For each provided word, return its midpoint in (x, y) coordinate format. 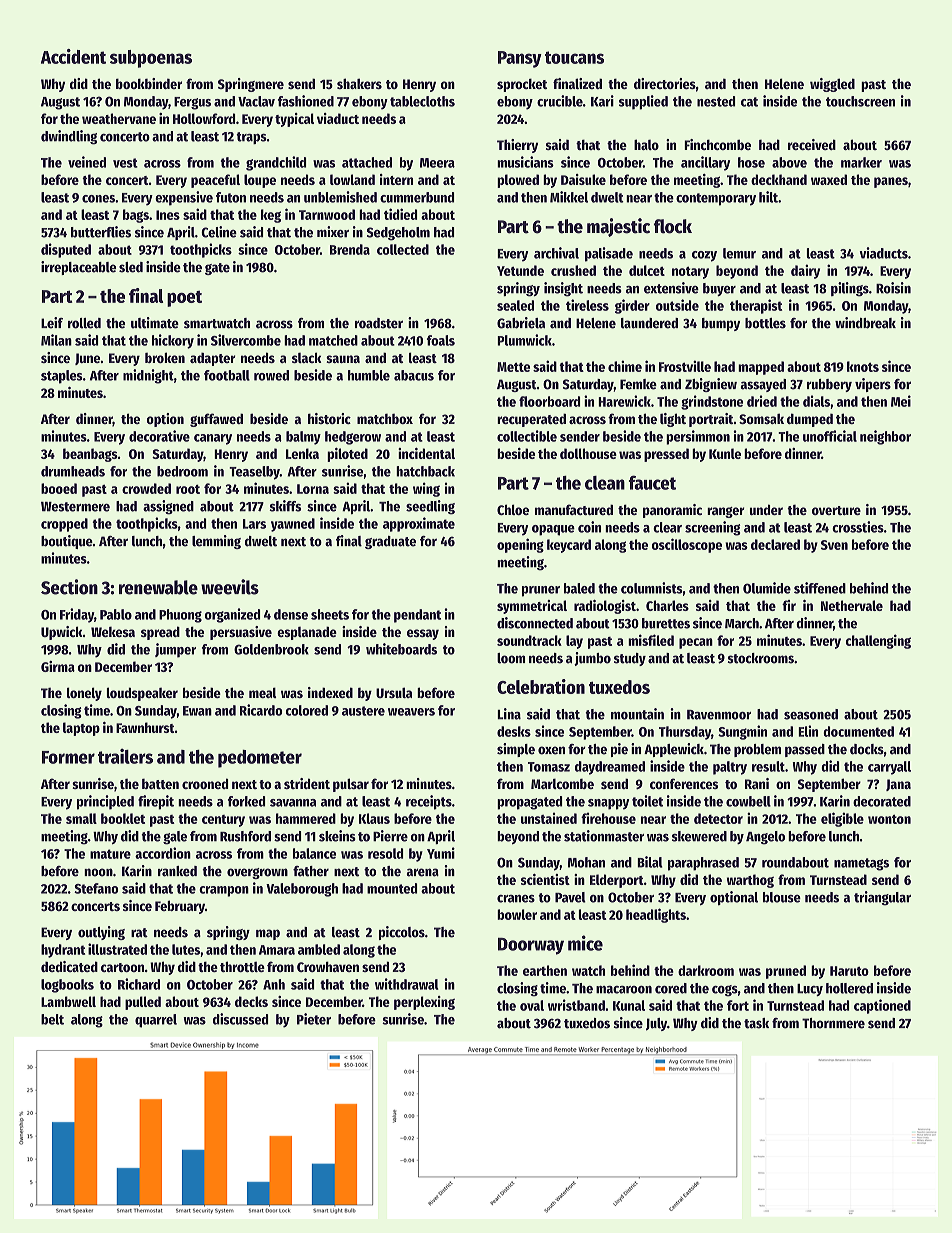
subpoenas (151, 59)
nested (716, 101)
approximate (419, 524)
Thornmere (833, 1023)
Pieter (314, 1019)
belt (52, 1019)
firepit (156, 802)
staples (62, 377)
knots (863, 366)
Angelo (765, 838)
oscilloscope (687, 545)
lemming (216, 542)
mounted (392, 888)
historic (329, 418)
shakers (359, 83)
